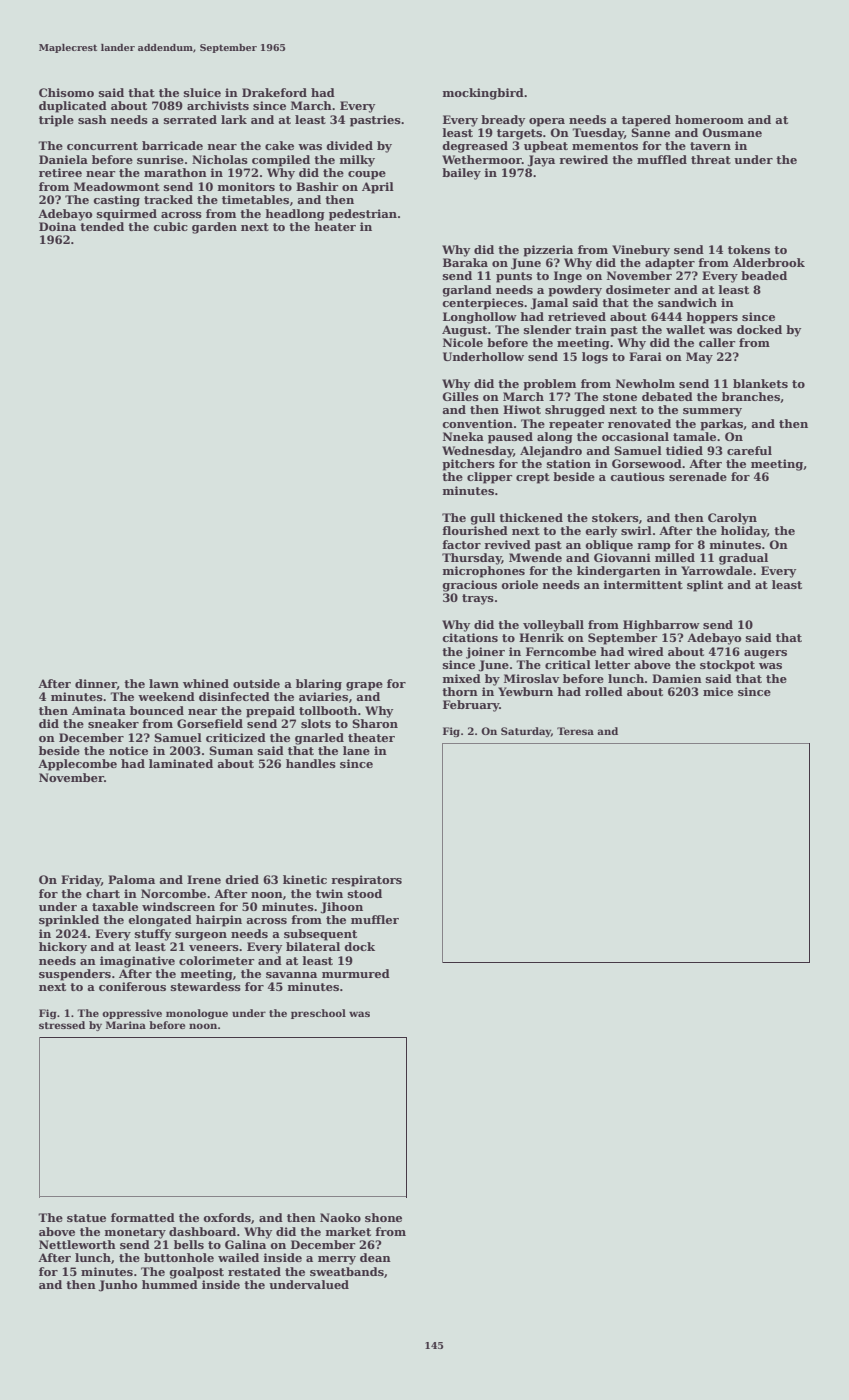 The height and width of the image is (1400, 849). I want to click on Gilles, so click(460, 396).
